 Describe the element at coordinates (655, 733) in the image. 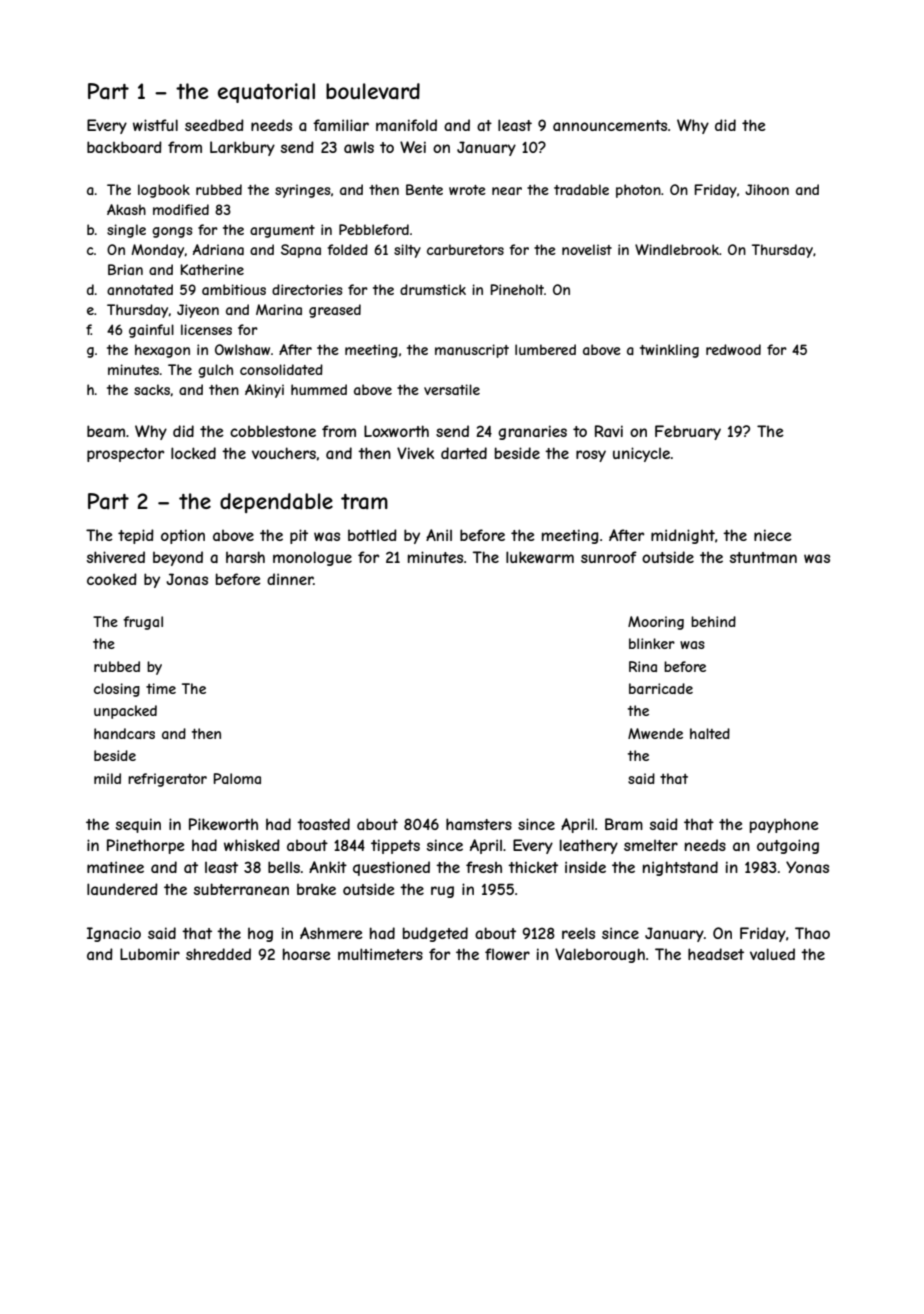

I see `Mwende` at that location.
